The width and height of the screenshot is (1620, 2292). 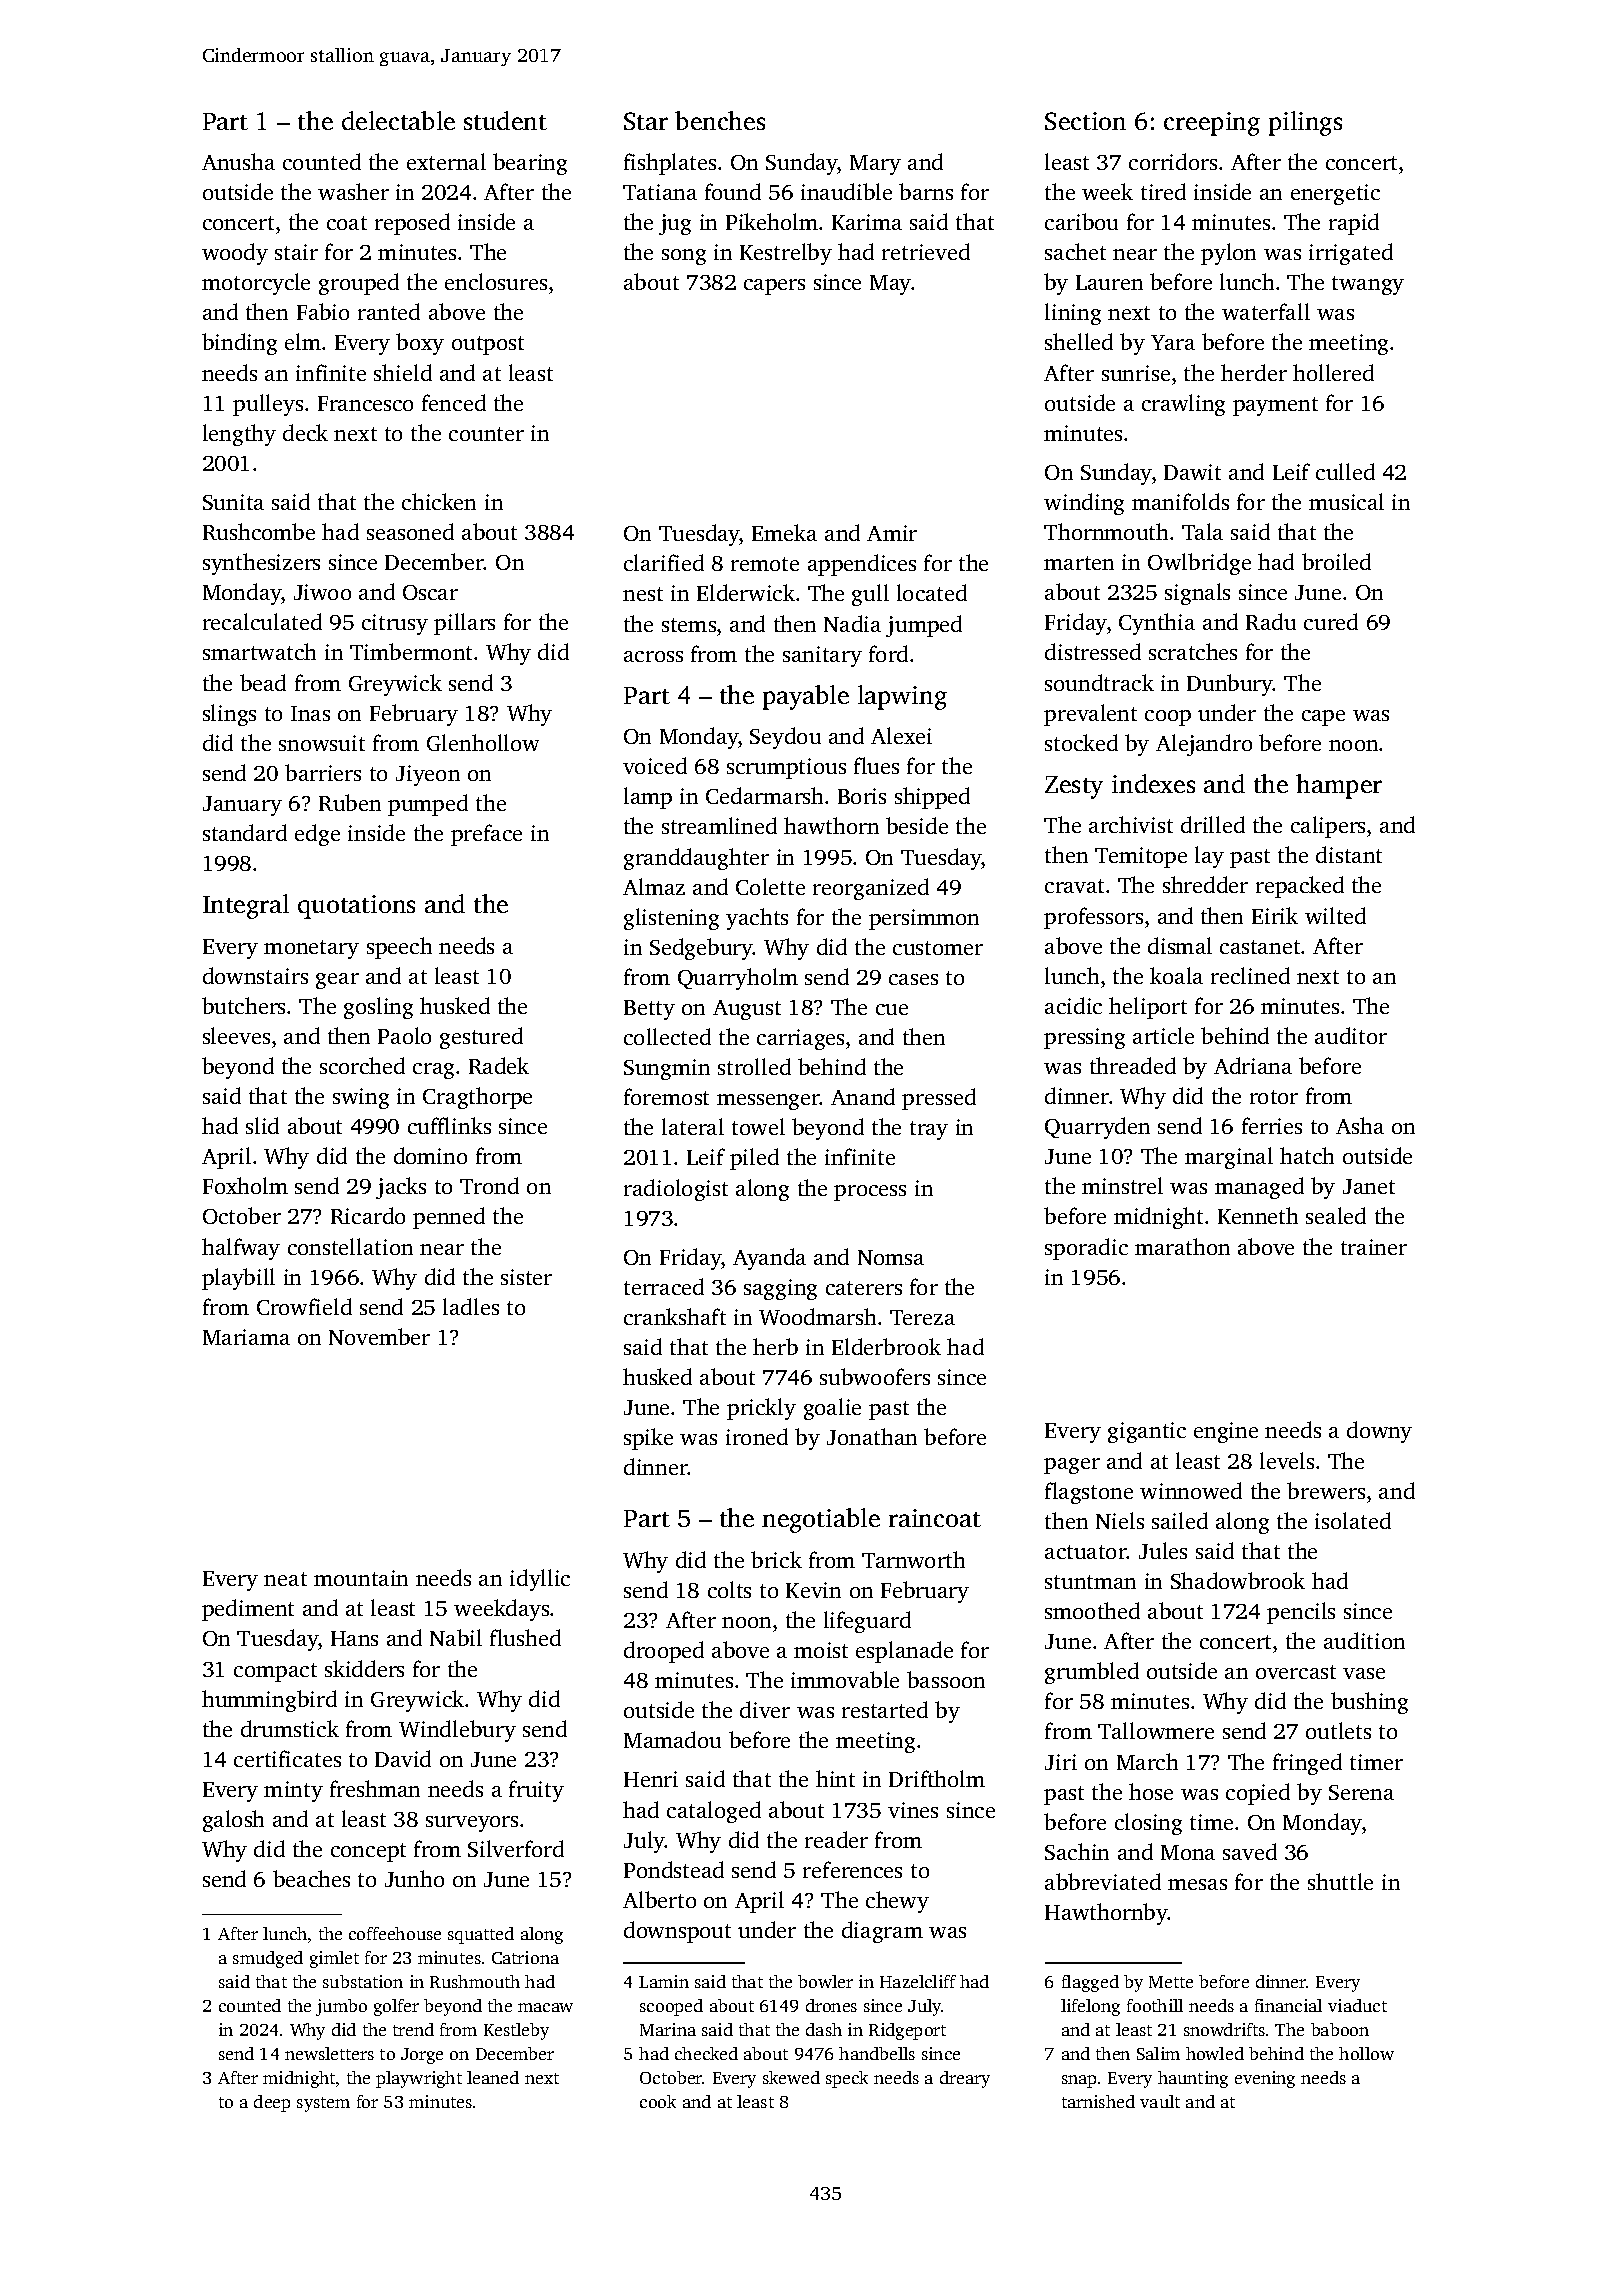 I want to click on Integral, so click(x=246, y=906).
